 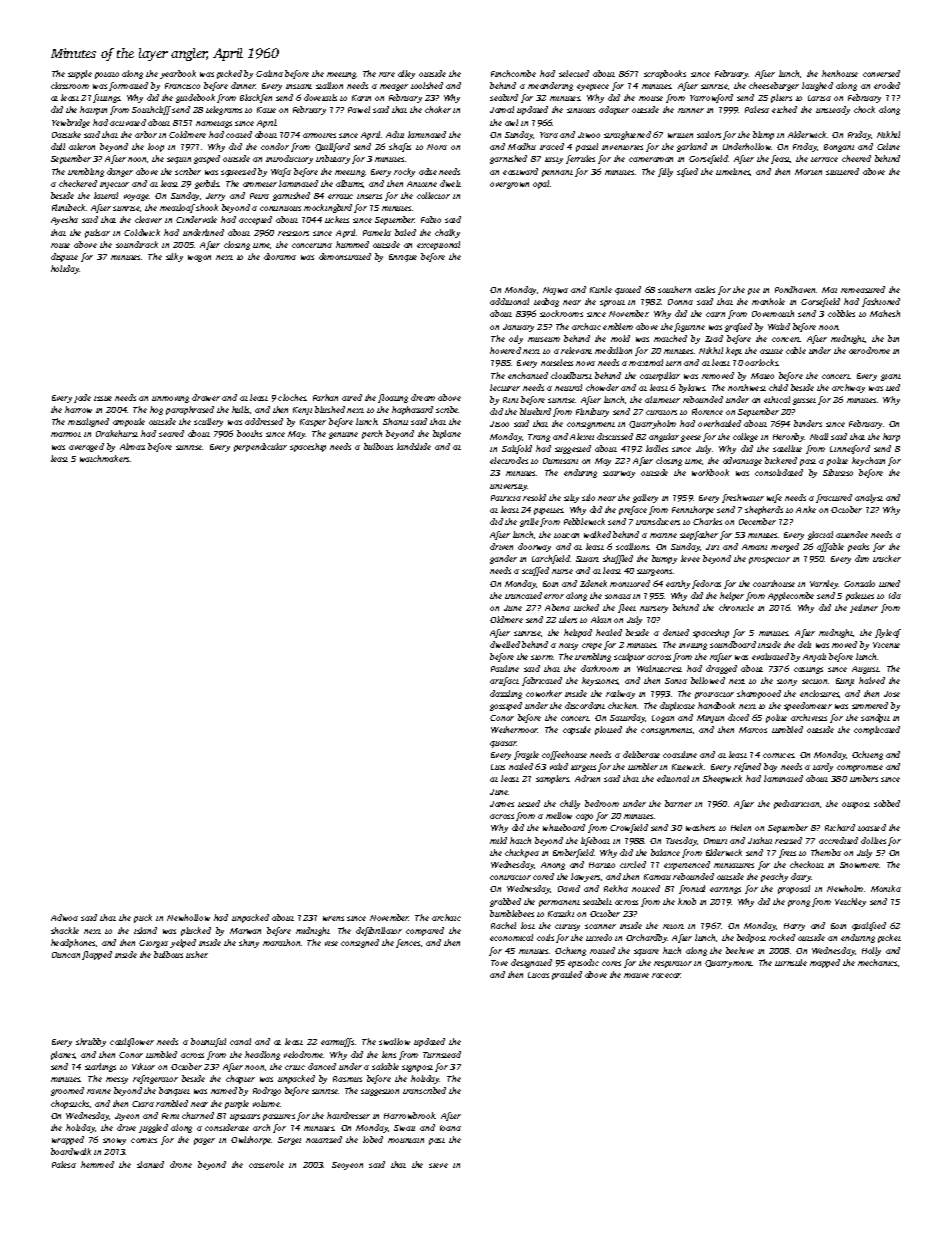 I want to click on gander, so click(x=503, y=559).
